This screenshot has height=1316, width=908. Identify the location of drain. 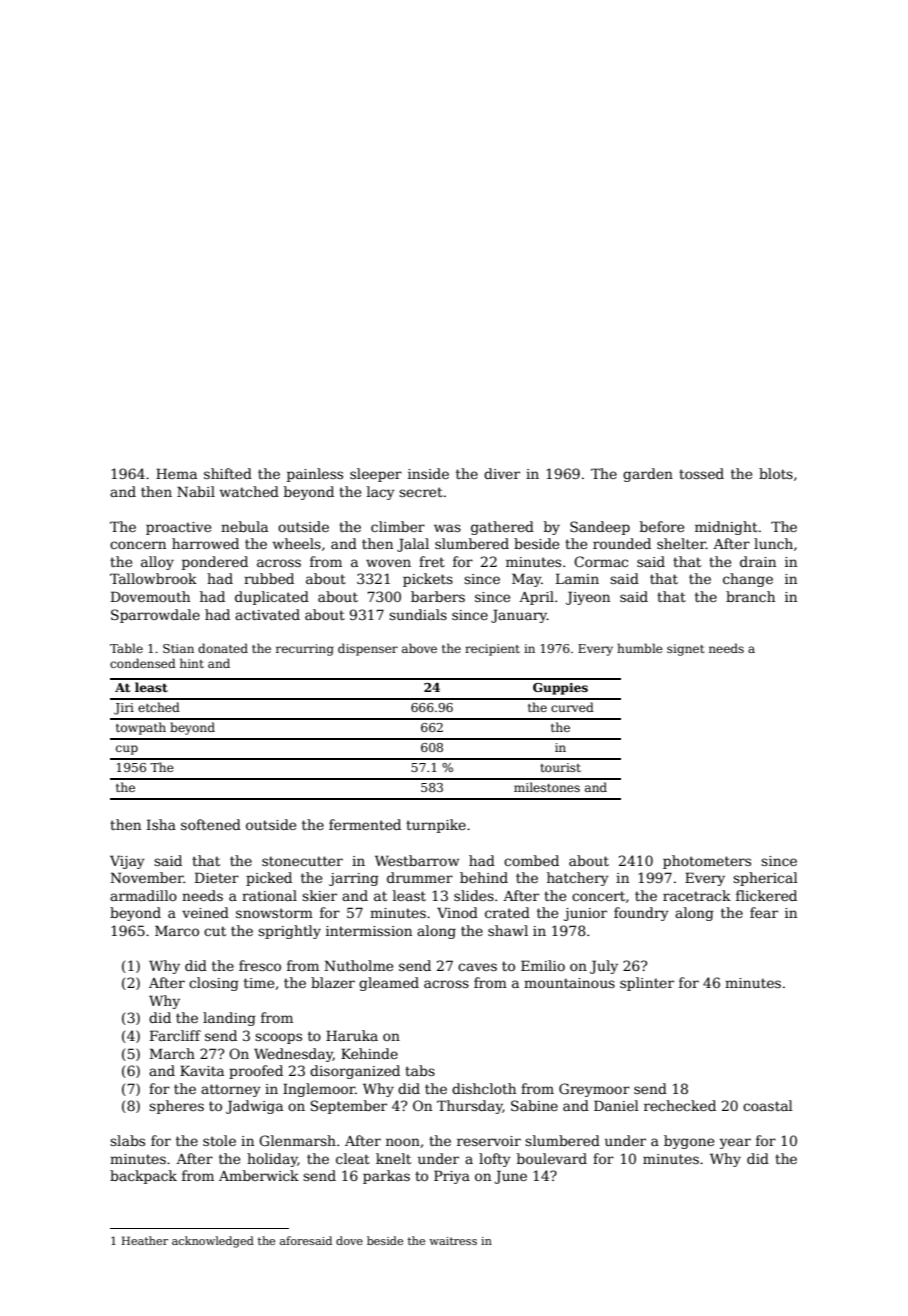
(758, 561).
